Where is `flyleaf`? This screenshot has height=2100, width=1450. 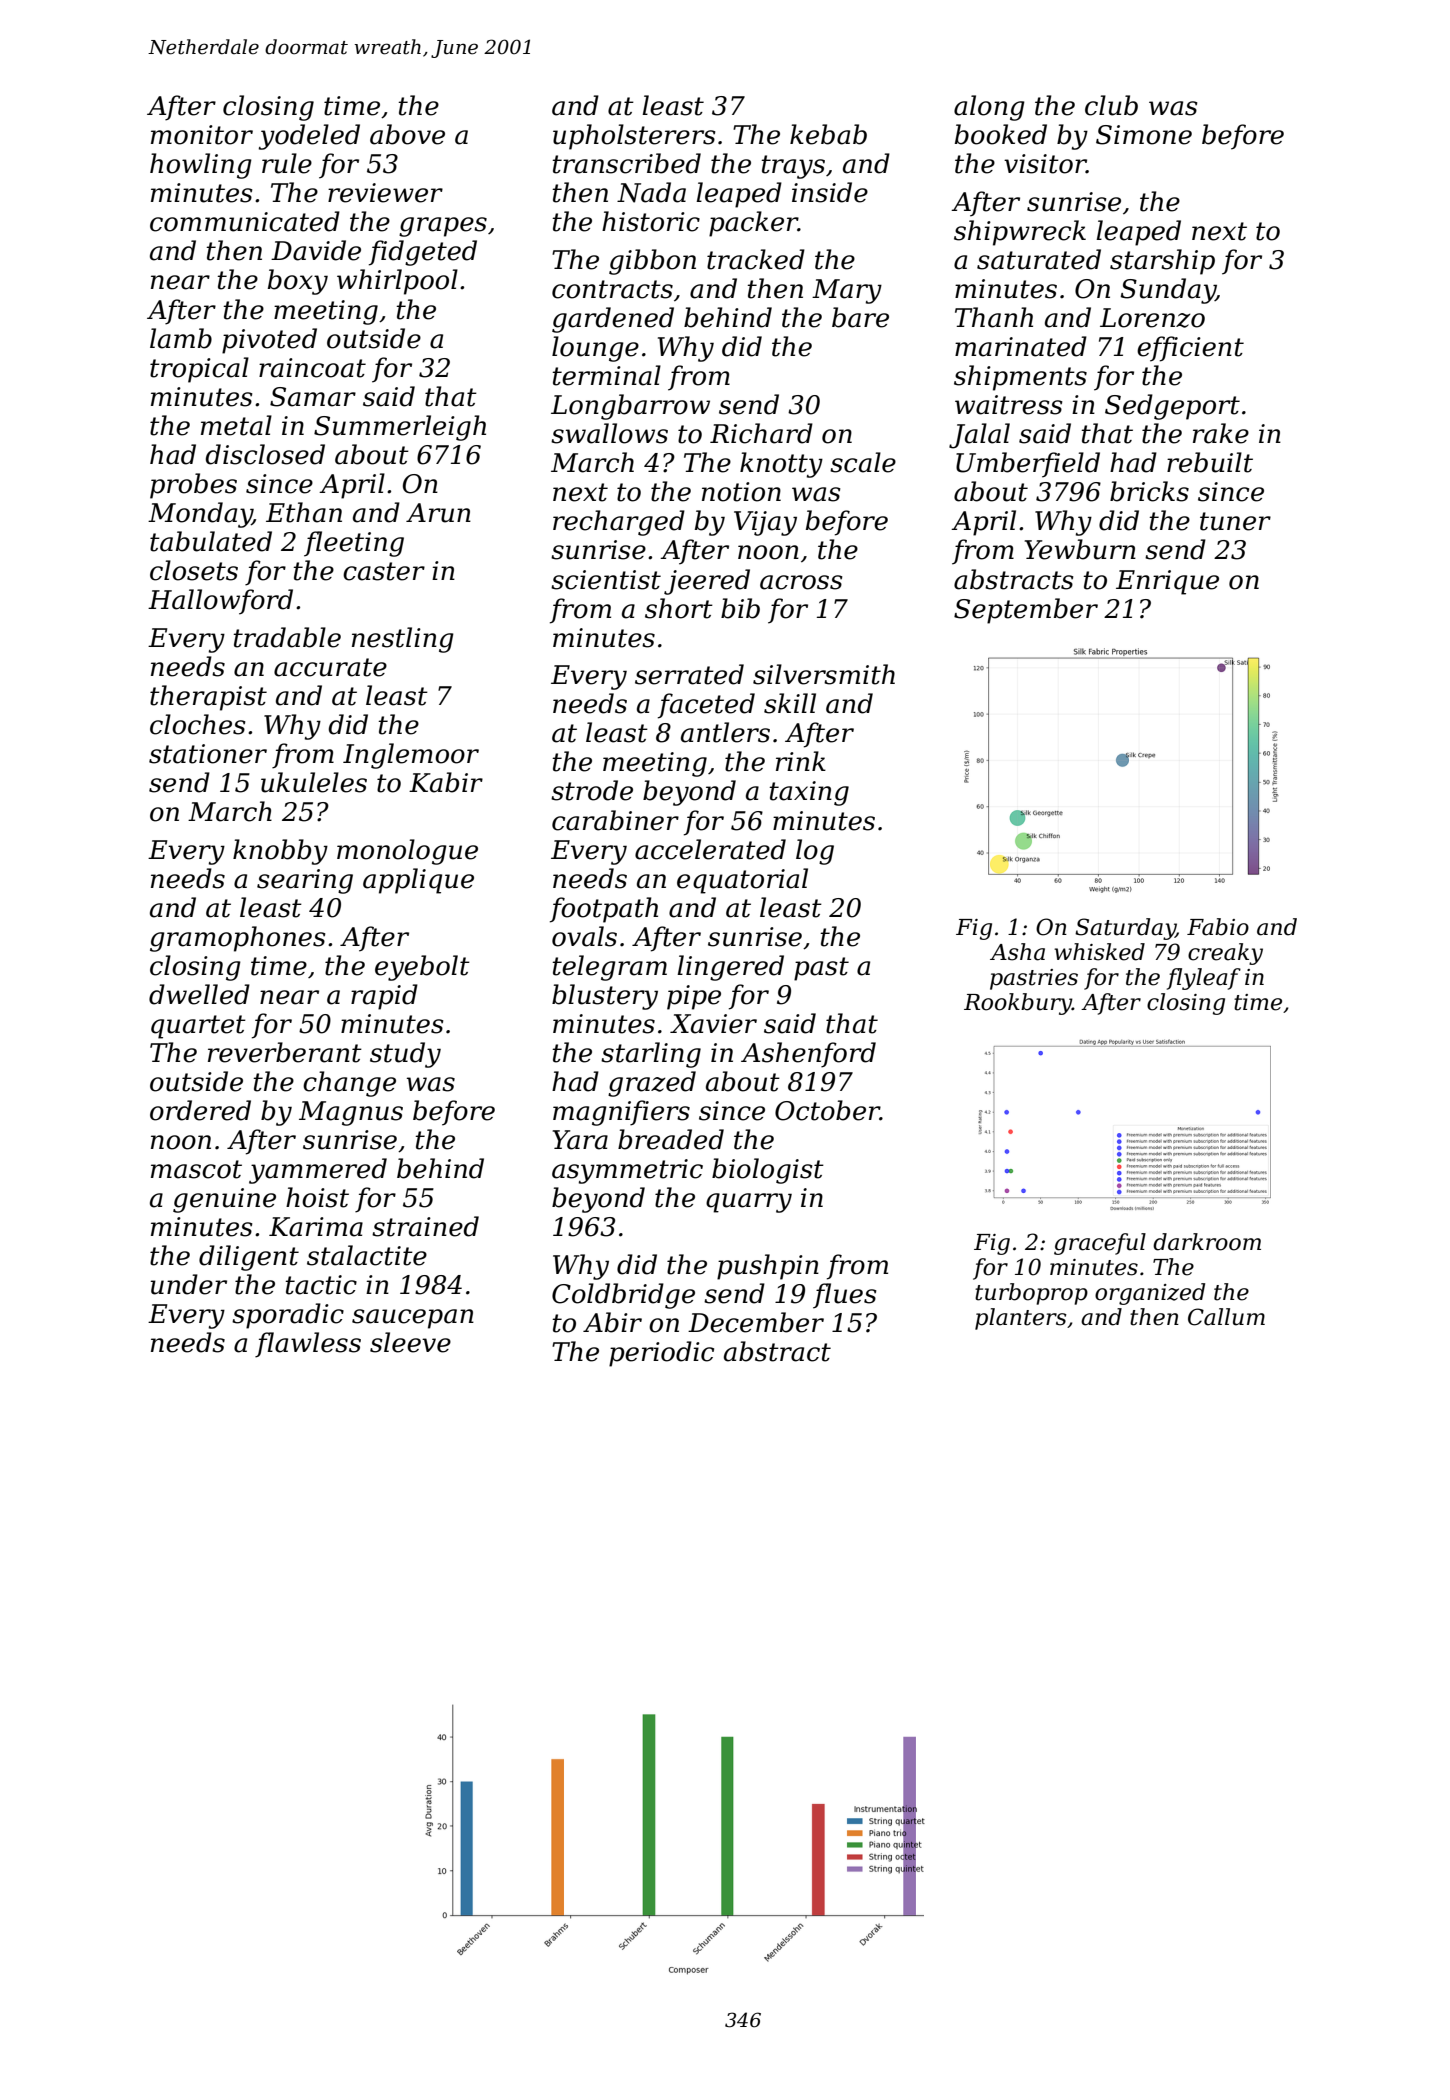 flyleaf is located at coordinates (1204, 979).
